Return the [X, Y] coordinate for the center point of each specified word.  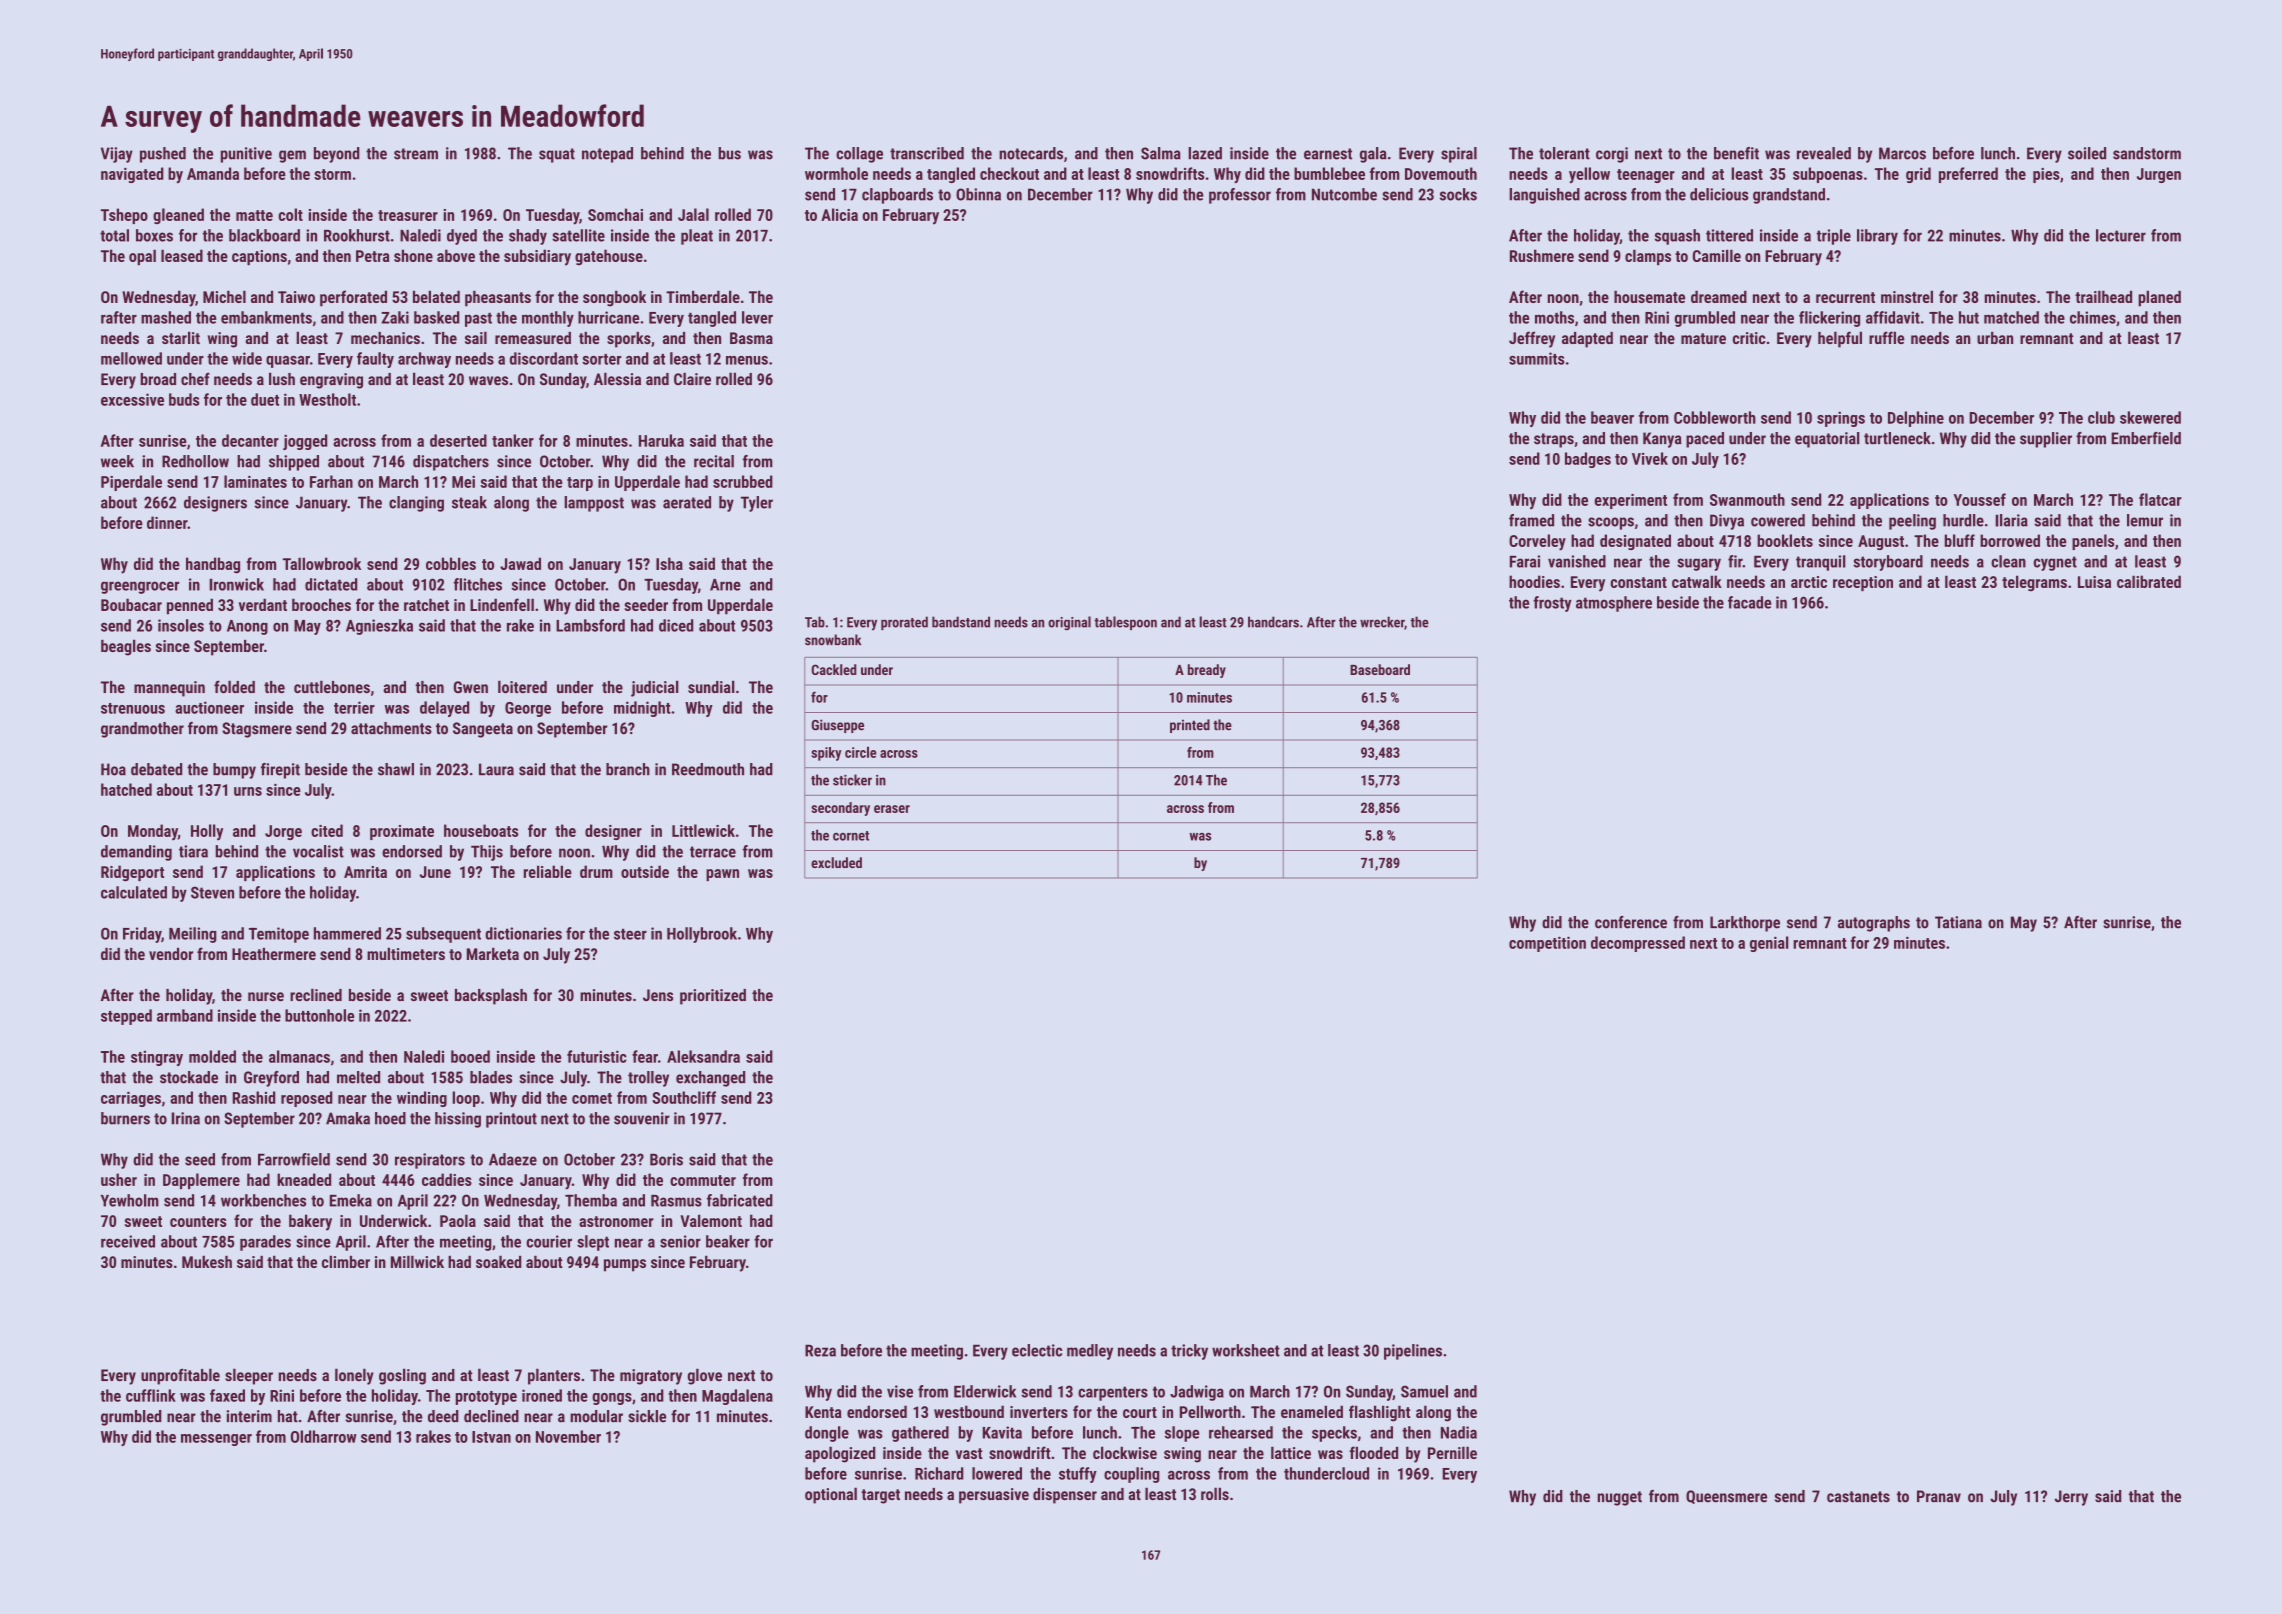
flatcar [2160, 499]
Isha [669, 563]
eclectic [1037, 1350]
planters [554, 1376]
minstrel [1907, 296]
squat [557, 155]
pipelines [1413, 1352]
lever [757, 317]
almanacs [299, 1056]
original [1069, 623]
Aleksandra [703, 1056]
